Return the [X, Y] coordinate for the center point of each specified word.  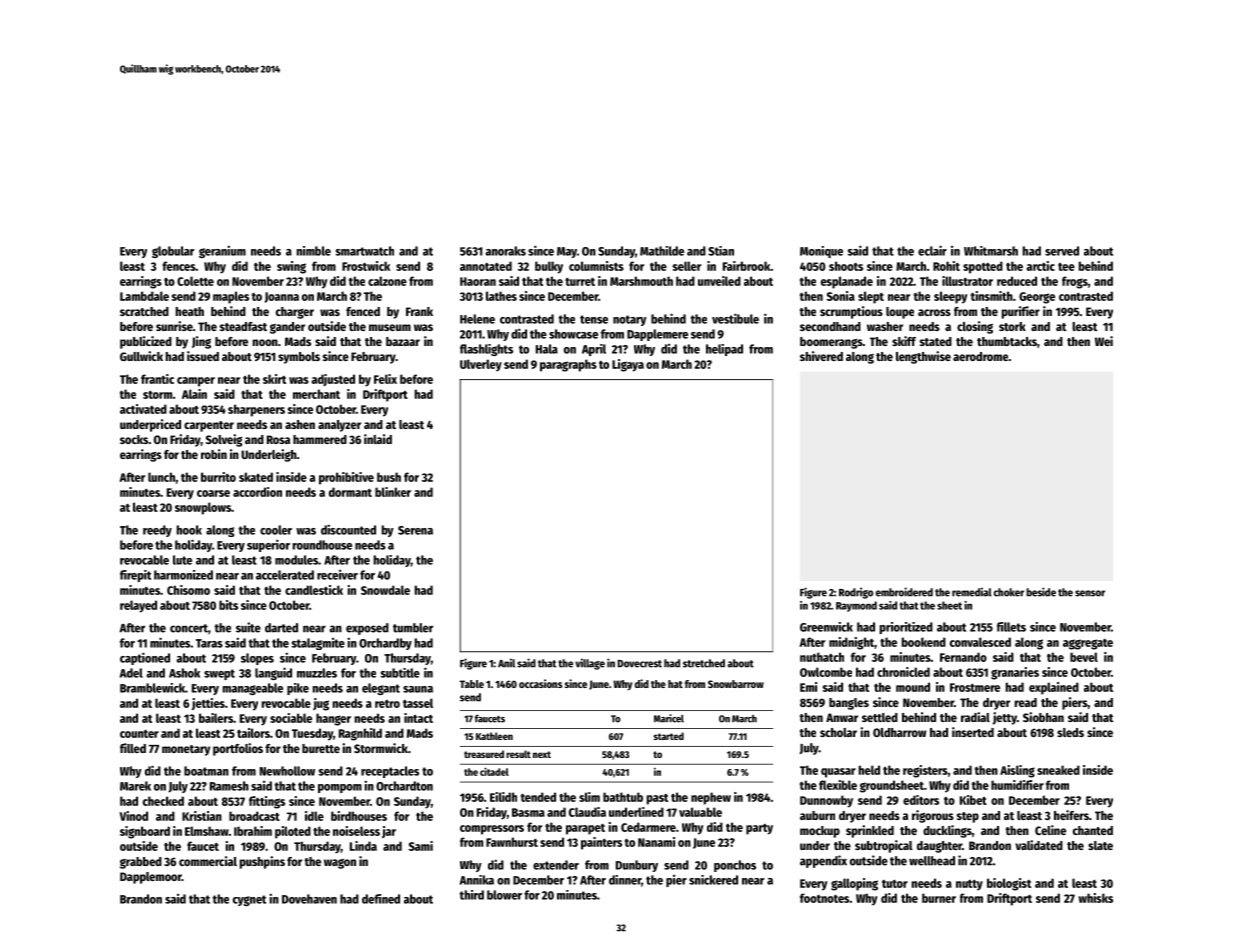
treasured [484, 754]
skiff [904, 341]
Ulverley [481, 365]
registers [925, 771]
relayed [138, 606]
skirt [274, 379]
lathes [501, 296]
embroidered [904, 592]
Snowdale [385, 590]
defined [381, 899]
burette [321, 748]
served [1062, 251]
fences [179, 266]
